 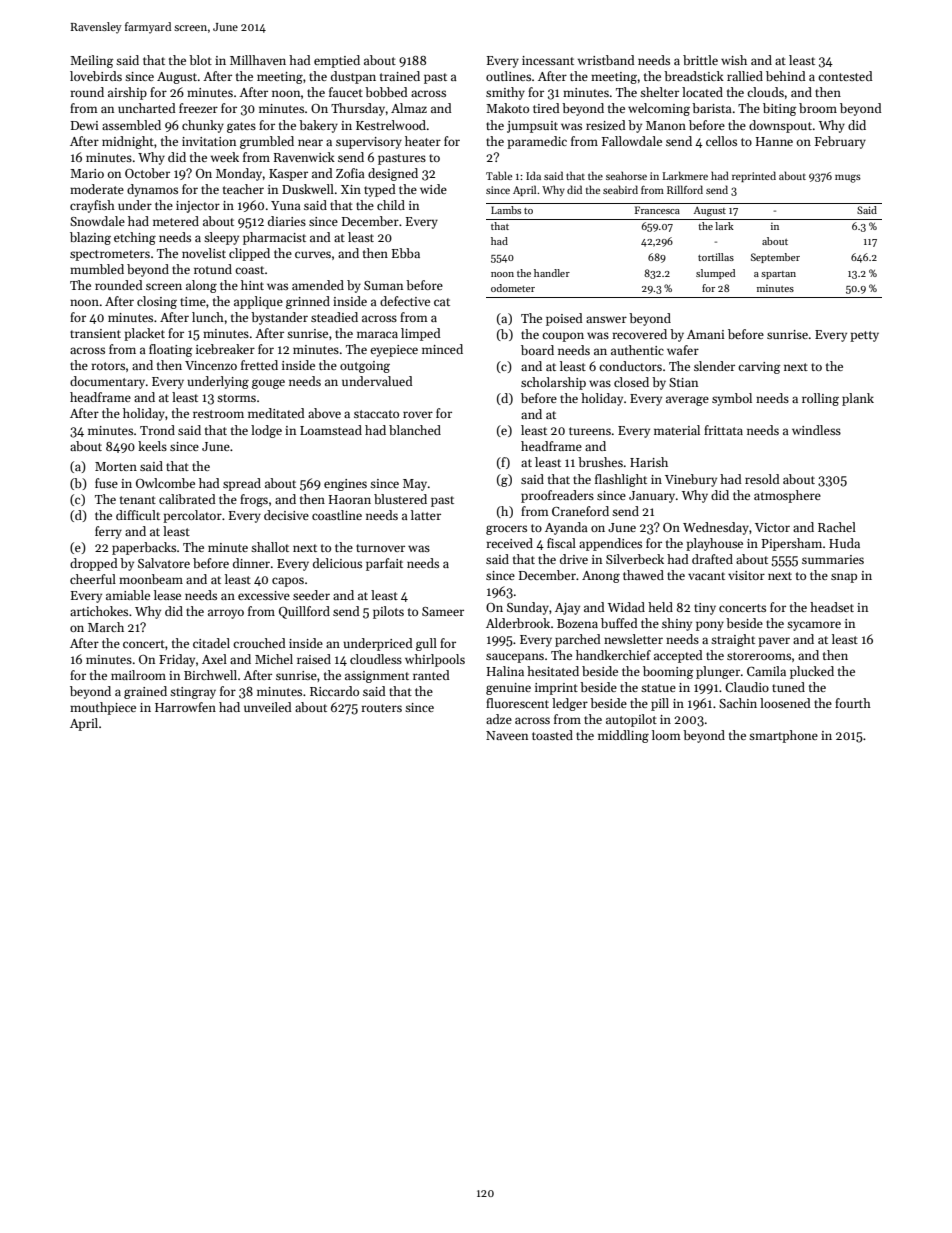 I want to click on Vincenzo, so click(x=211, y=365).
